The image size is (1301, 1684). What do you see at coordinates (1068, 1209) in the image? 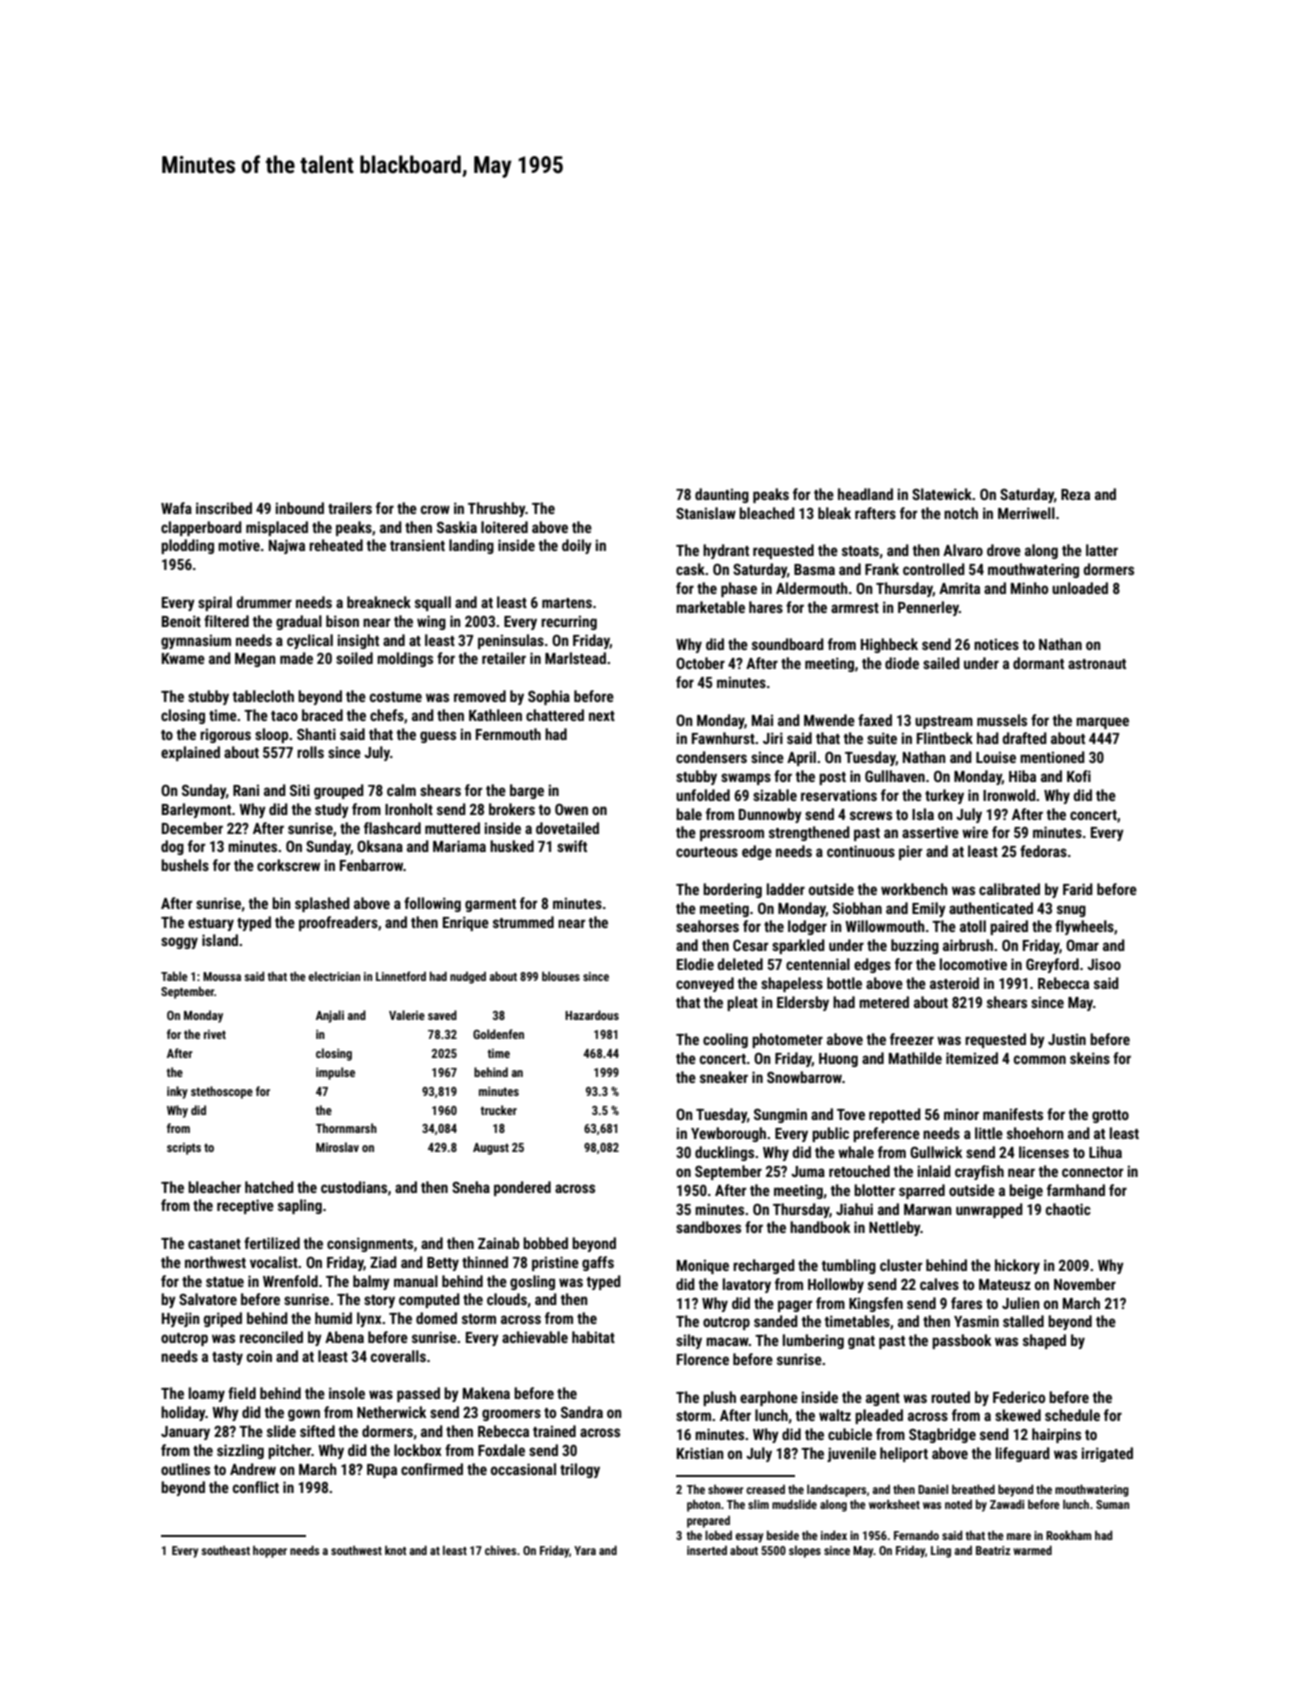
I see `chaotic` at bounding box center [1068, 1209].
